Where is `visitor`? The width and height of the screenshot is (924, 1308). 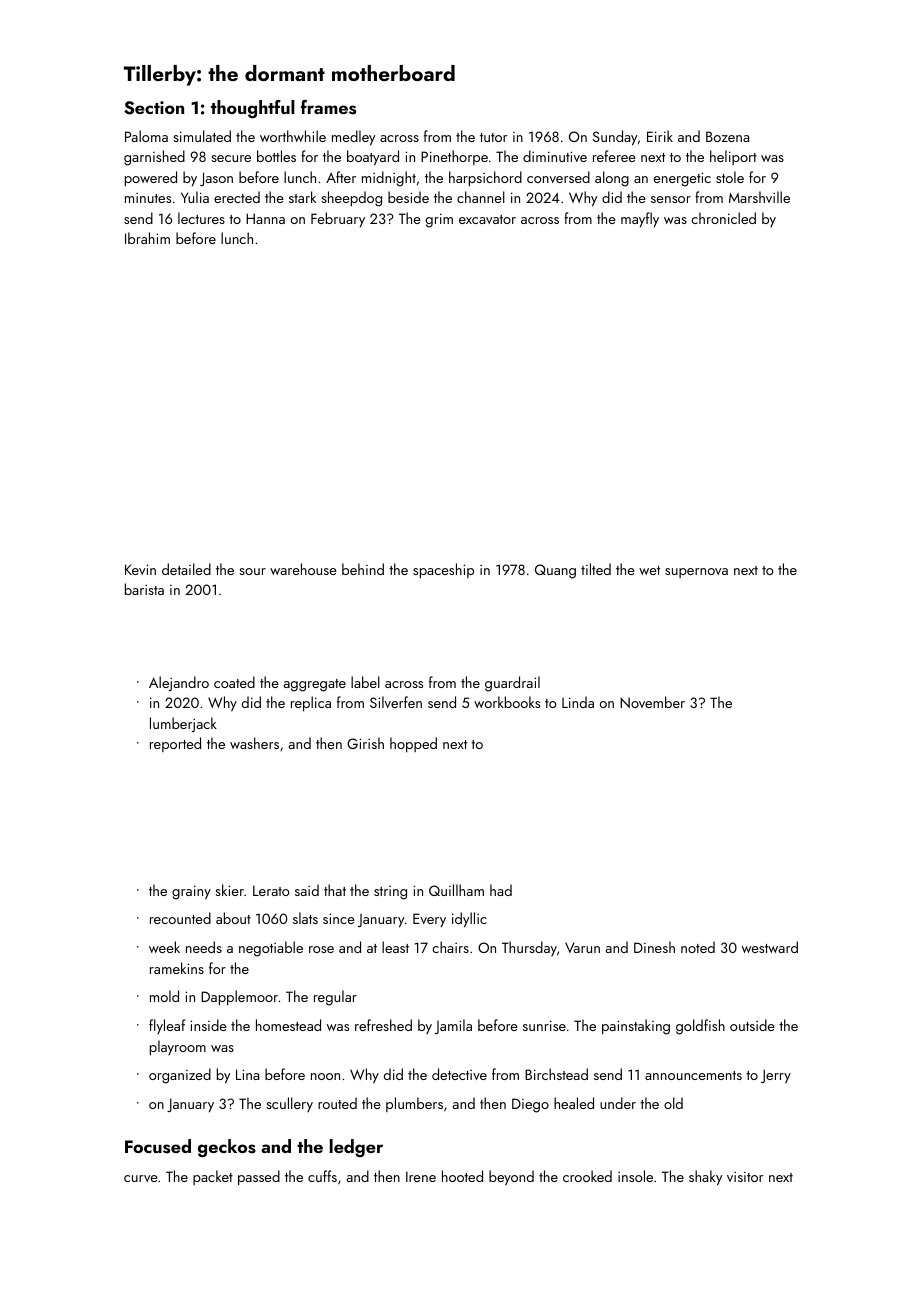 visitor is located at coordinates (745, 1177).
